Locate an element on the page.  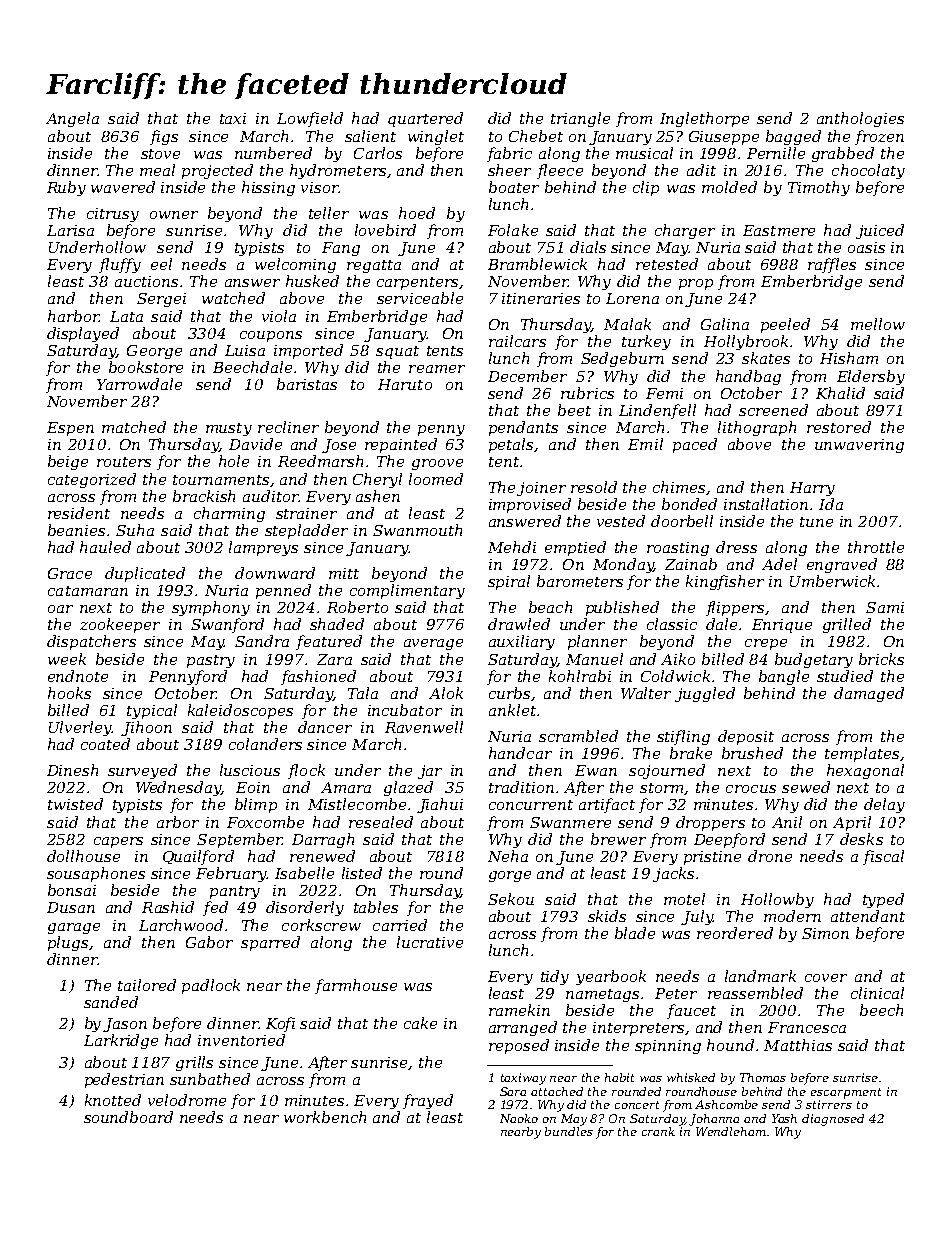
husked is located at coordinates (312, 281).
